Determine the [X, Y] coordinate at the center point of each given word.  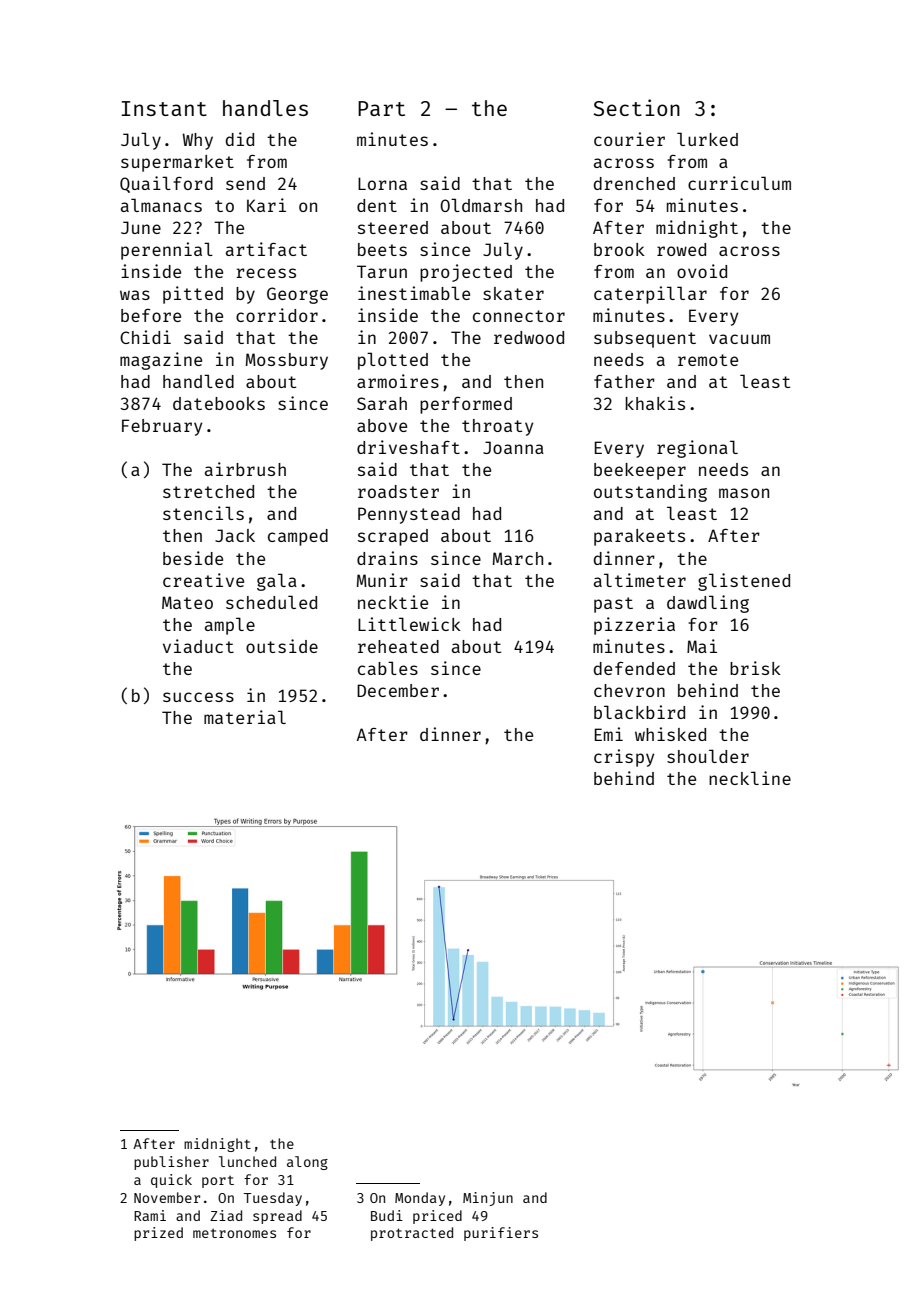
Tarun [382, 271]
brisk [755, 668]
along [307, 1163]
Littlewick [409, 624]
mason [744, 493]
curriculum [739, 183]
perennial [167, 251]
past [613, 605]
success [198, 697]
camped [298, 537]
